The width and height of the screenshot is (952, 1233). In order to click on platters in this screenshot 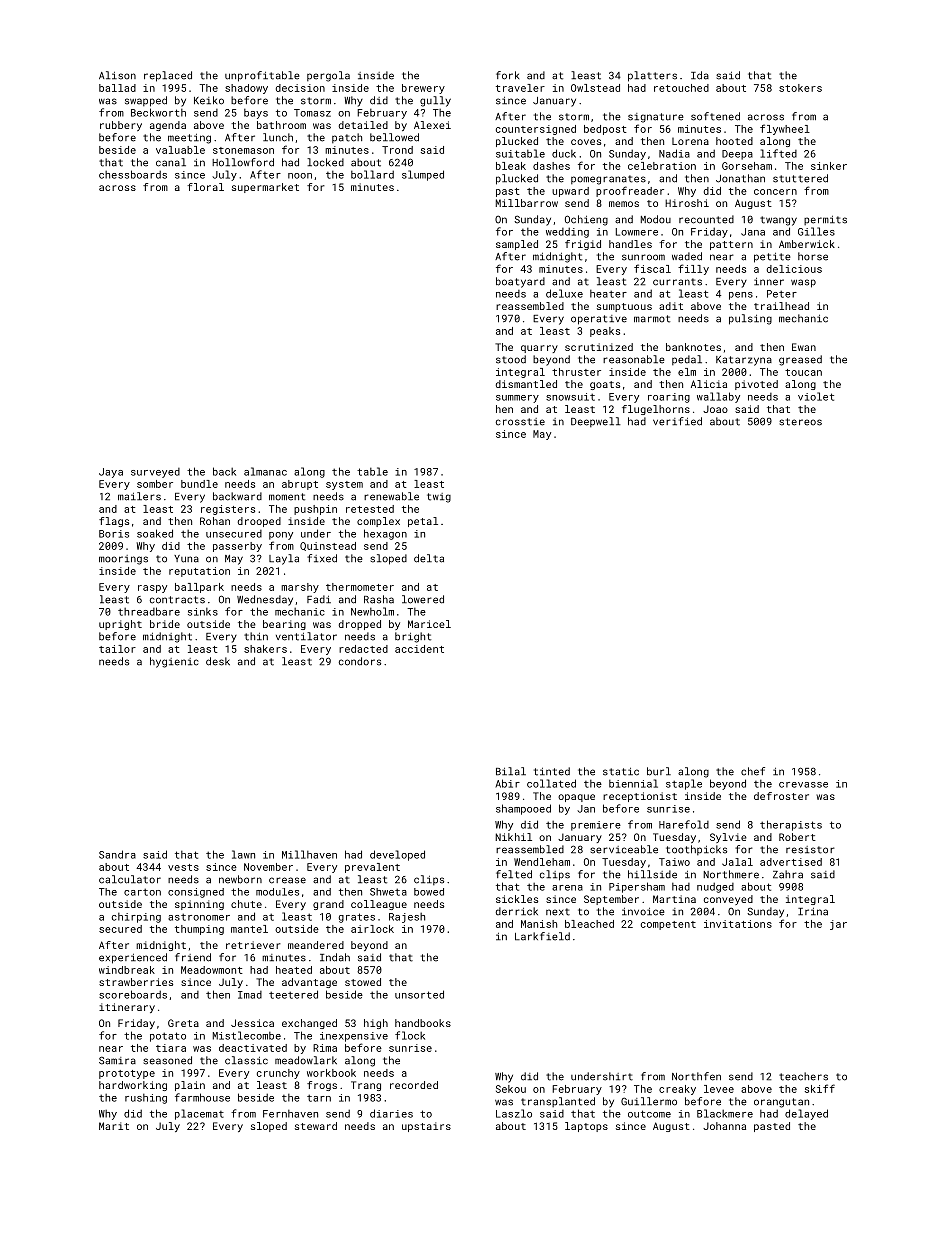, I will do `click(652, 76)`.
